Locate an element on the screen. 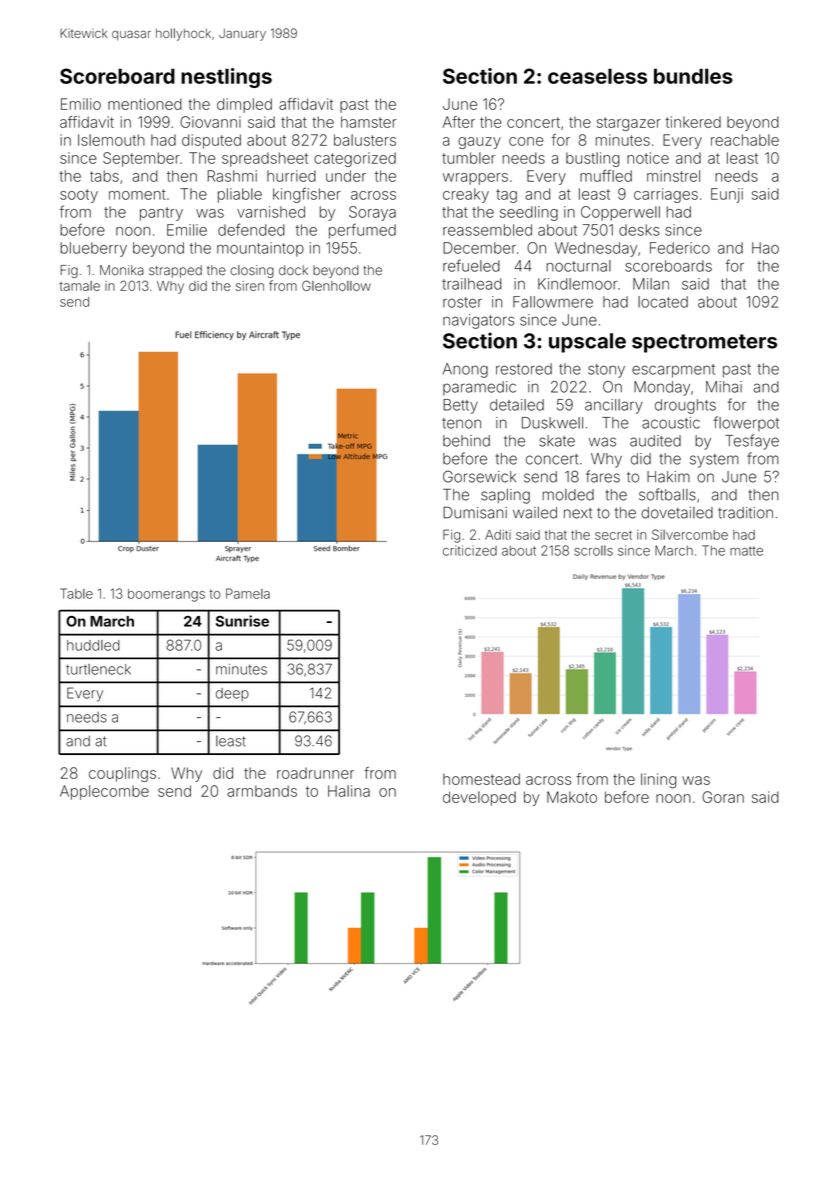 This screenshot has width=839, height=1190. deep is located at coordinates (232, 694).
